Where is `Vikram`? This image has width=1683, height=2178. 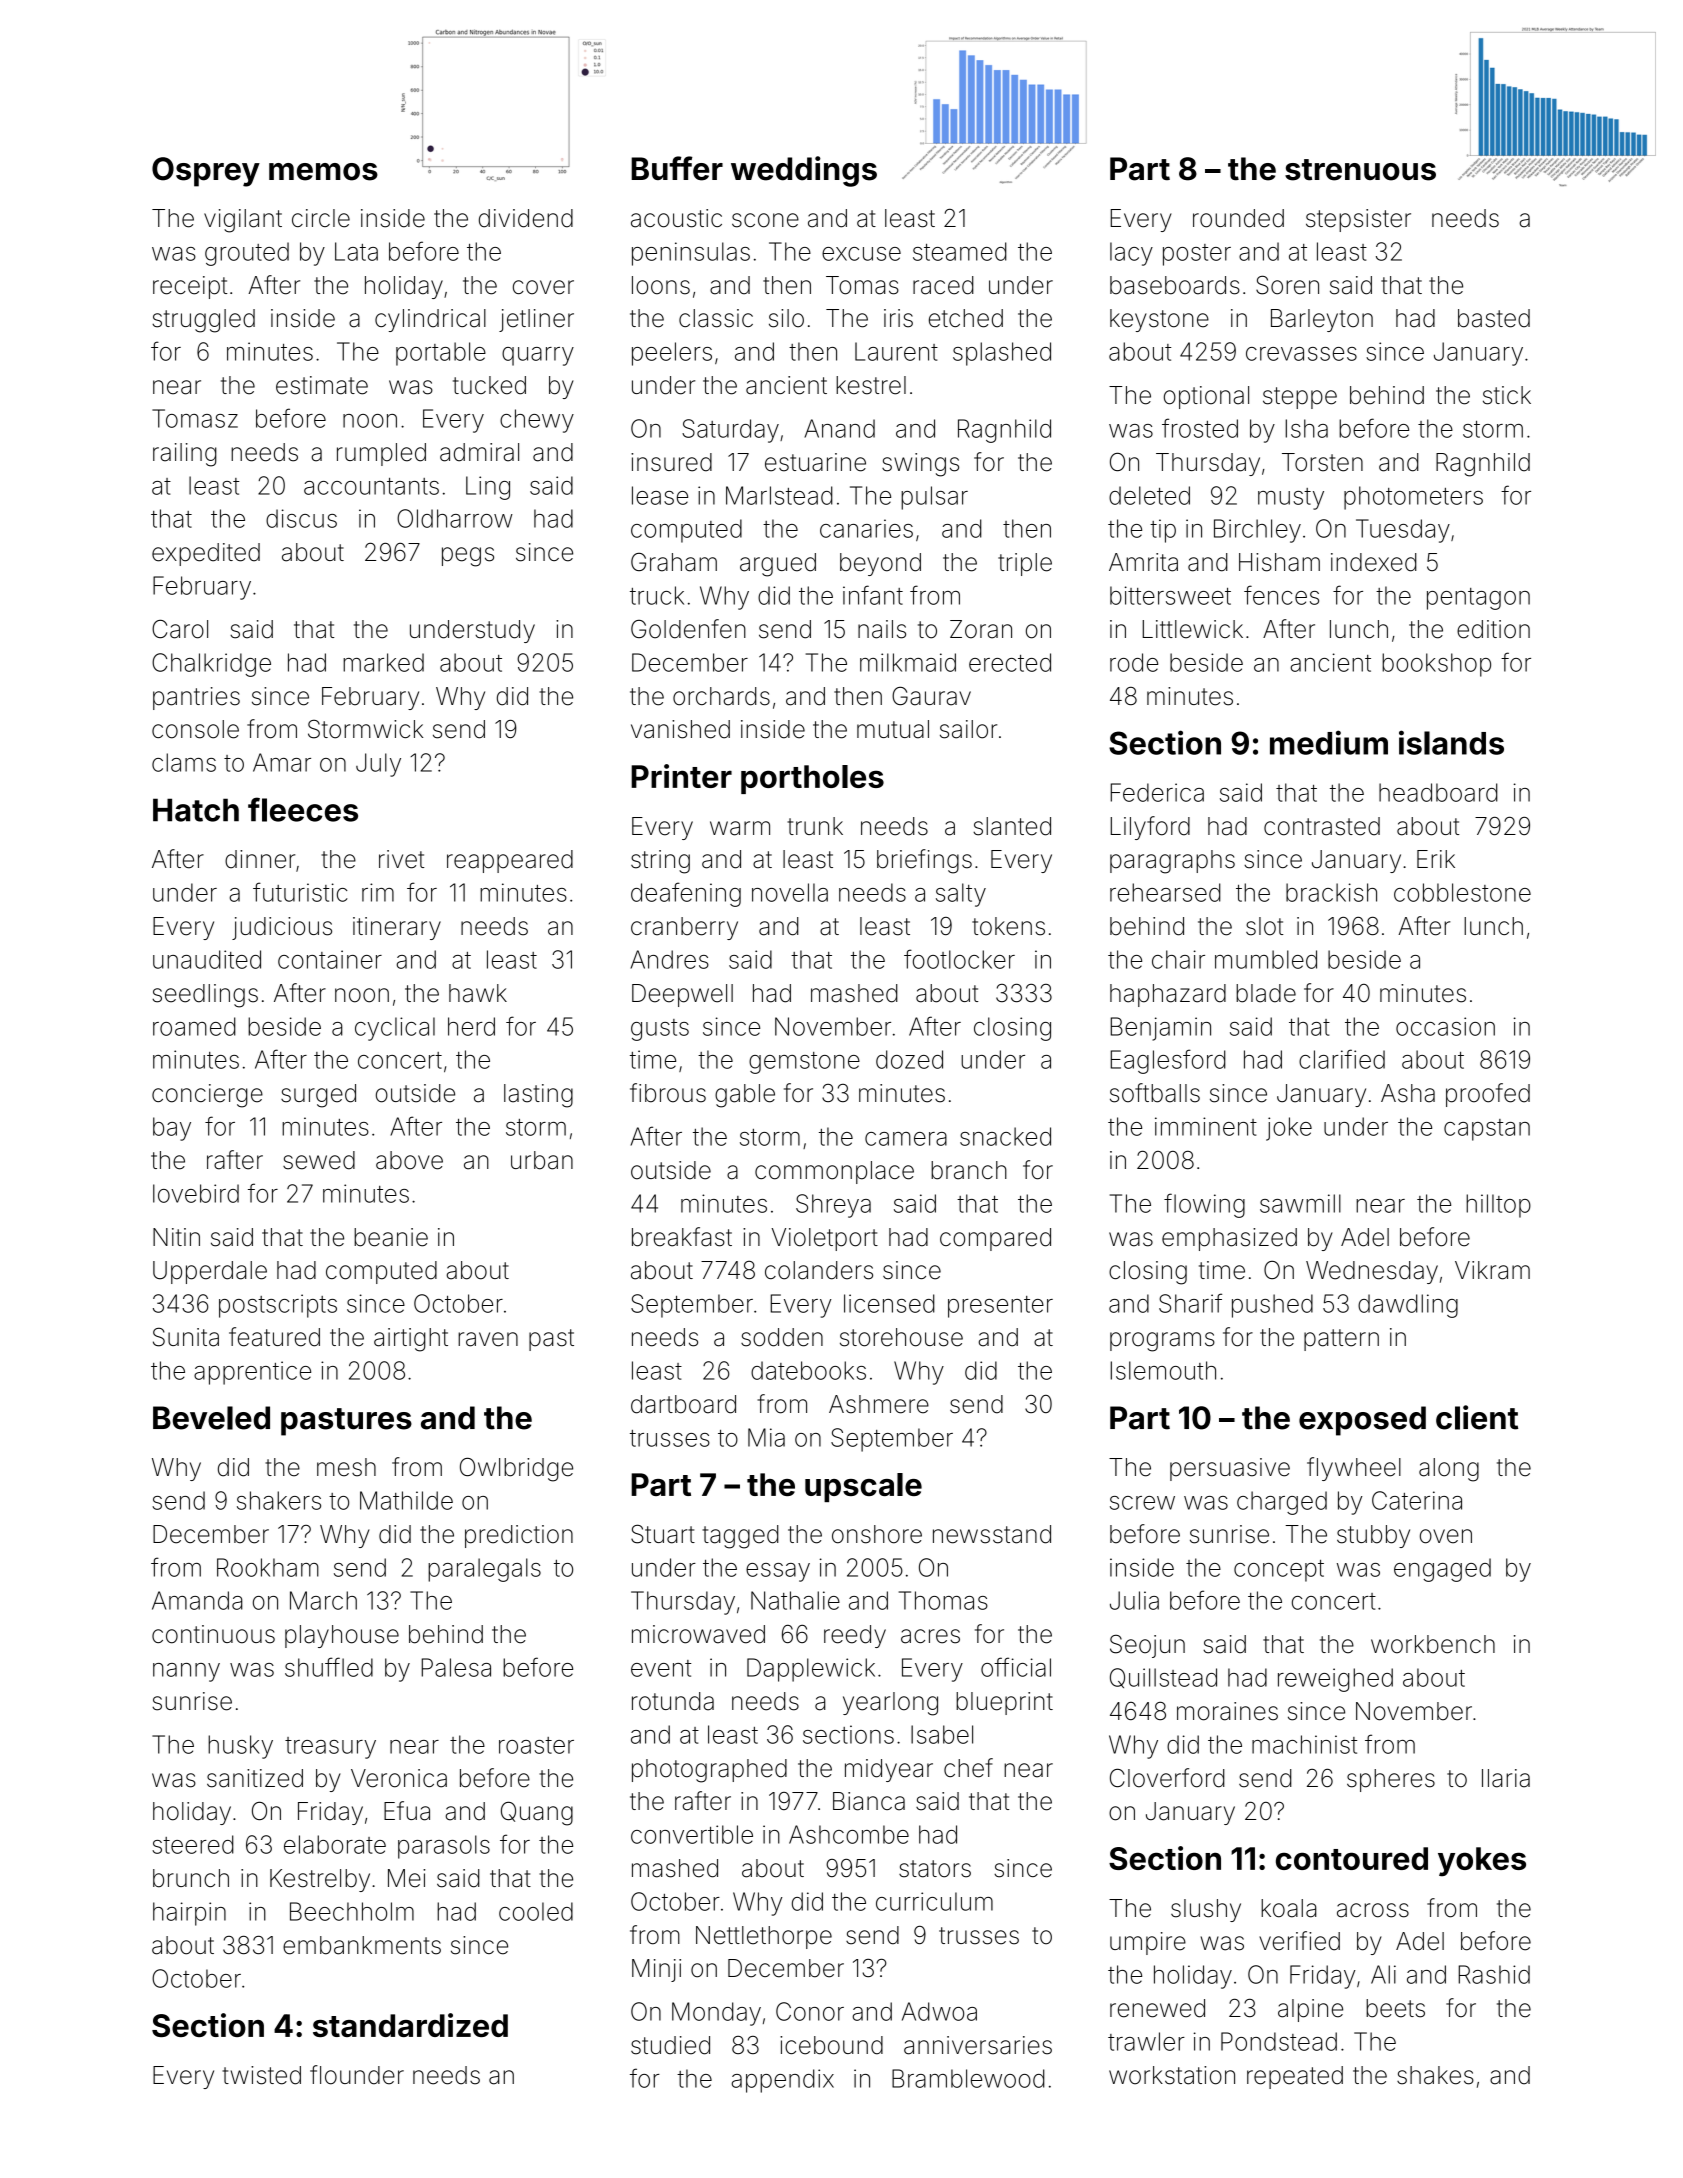 Vikram is located at coordinates (1492, 1270).
